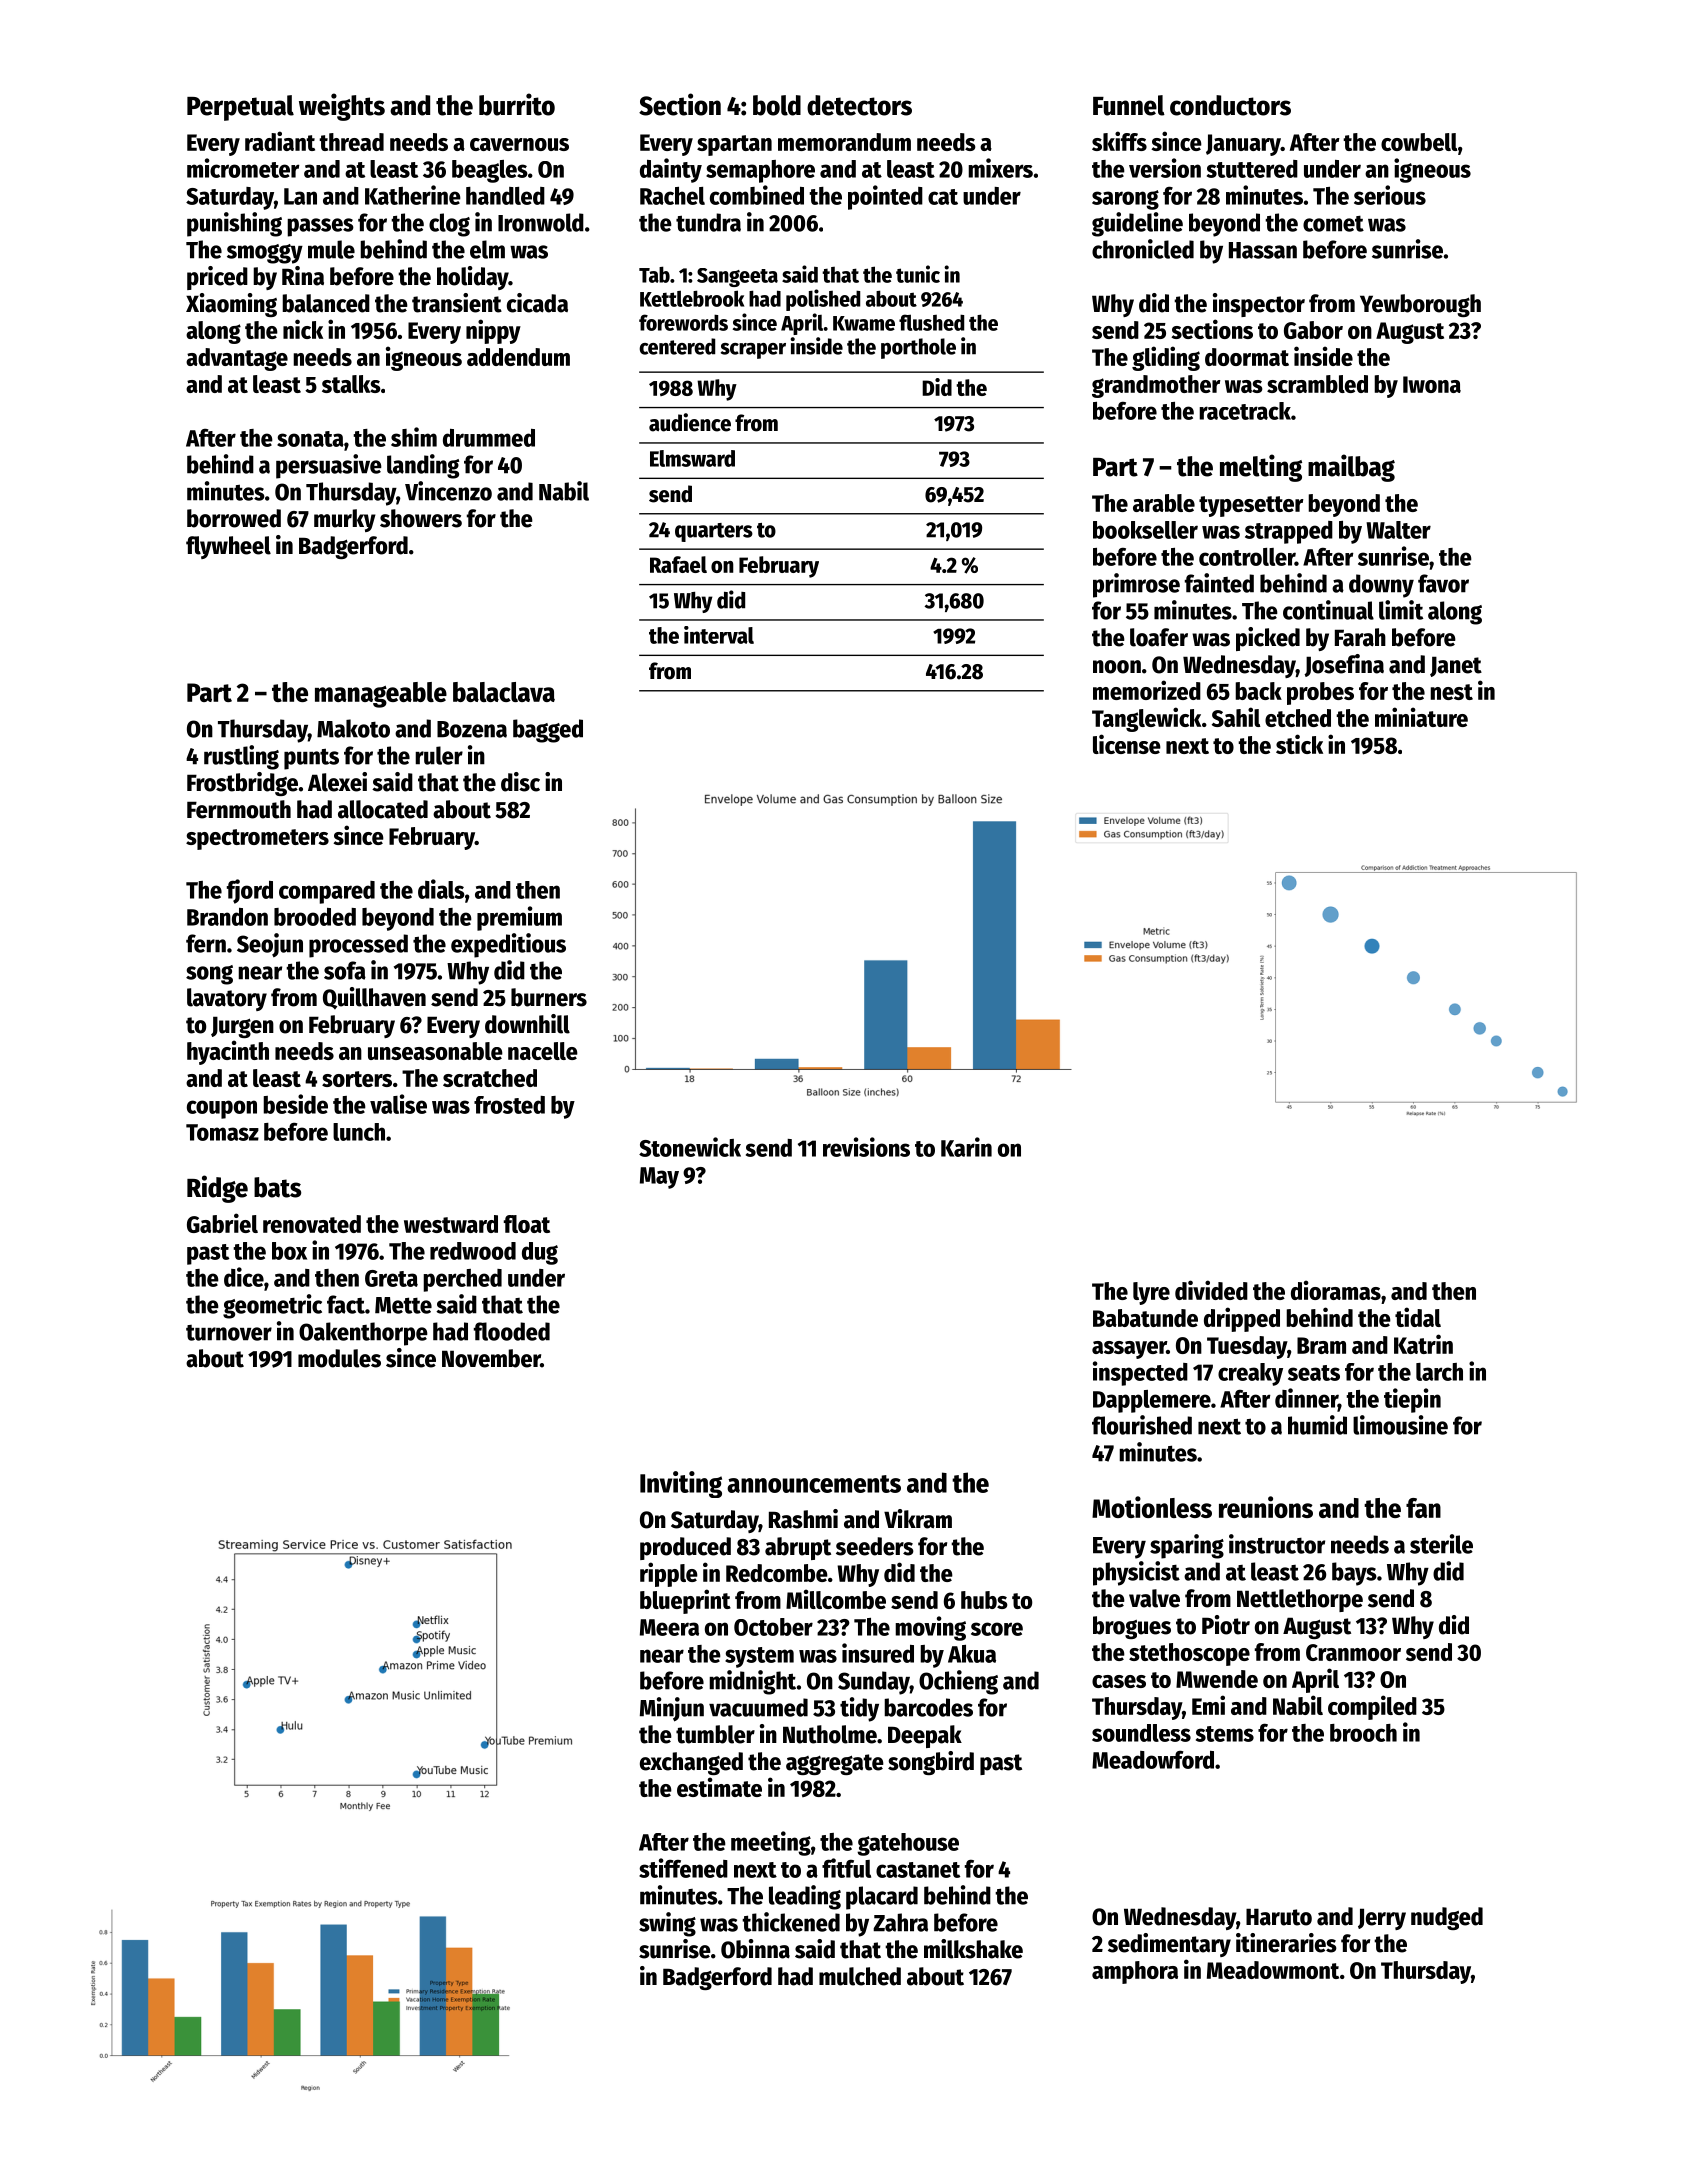 Image resolution: width=1683 pixels, height=2178 pixels. Describe the element at coordinates (859, 1709) in the page. I see `tidy` at that location.
